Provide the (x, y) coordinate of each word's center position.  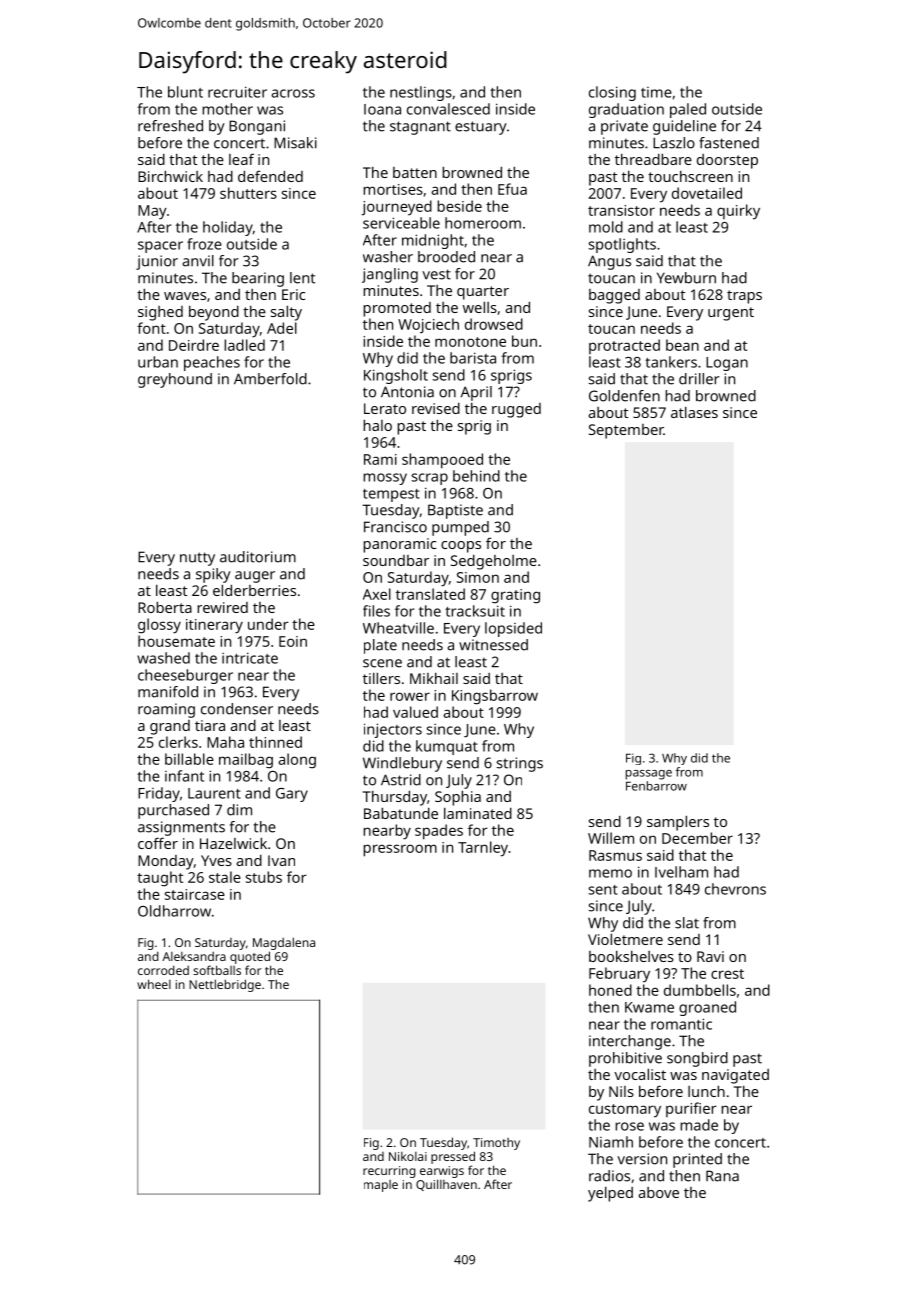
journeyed (396, 208)
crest (727, 974)
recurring (389, 1172)
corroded (163, 970)
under (268, 624)
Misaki (295, 143)
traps (744, 297)
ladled (244, 345)
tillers (381, 678)
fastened (729, 143)
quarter (483, 293)
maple (381, 1186)
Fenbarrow (656, 786)
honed (610, 990)
